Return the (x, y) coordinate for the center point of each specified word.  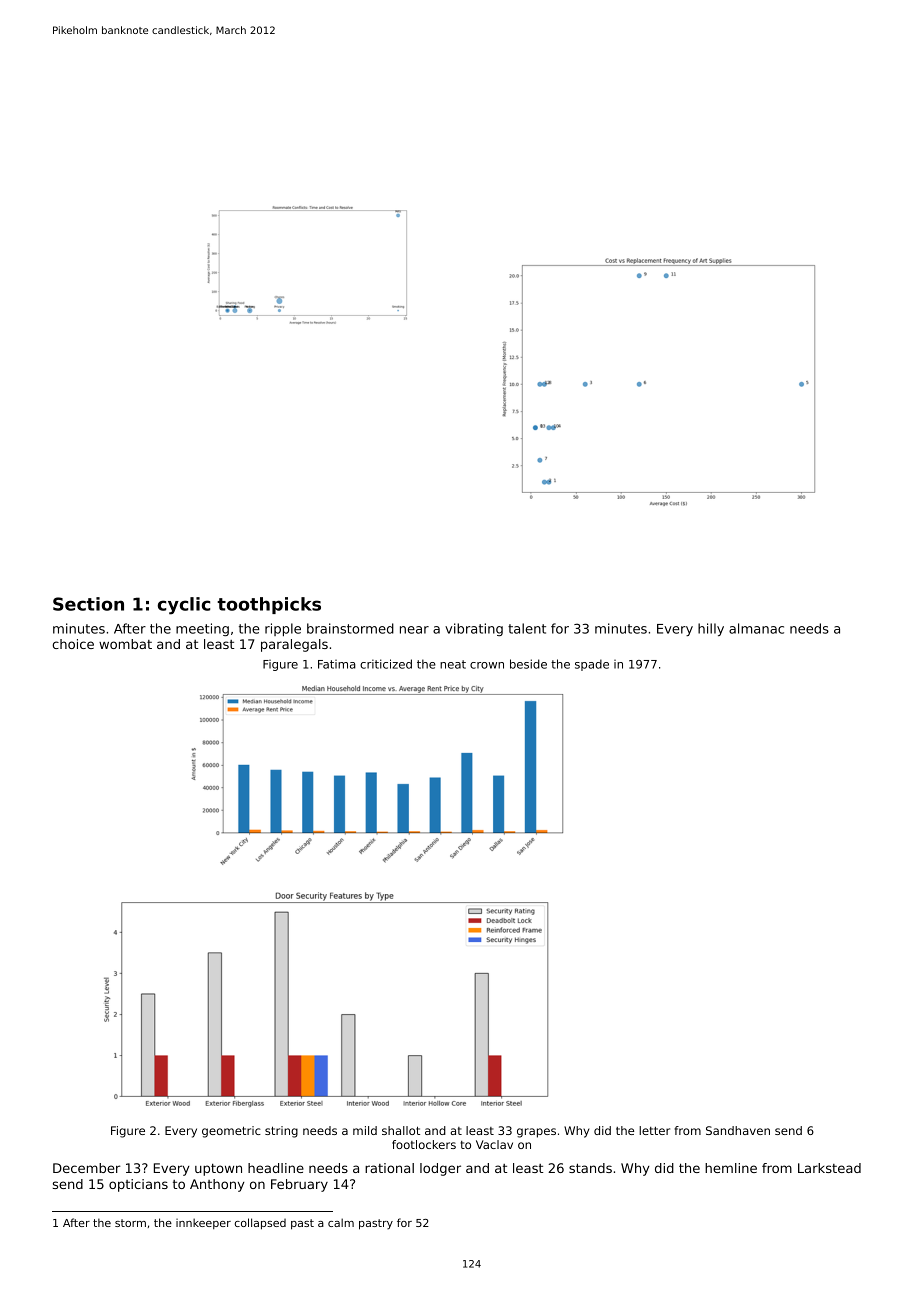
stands (590, 1168)
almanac (756, 628)
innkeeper (203, 1223)
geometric (231, 1132)
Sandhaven (738, 1130)
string (281, 1132)
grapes (536, 1133)
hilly (711, 629)
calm (341, 1222)
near (414, 630)
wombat (125, 644)
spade (592, 665)
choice (73, 644)
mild (365, 1130)
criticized (386, 664)
